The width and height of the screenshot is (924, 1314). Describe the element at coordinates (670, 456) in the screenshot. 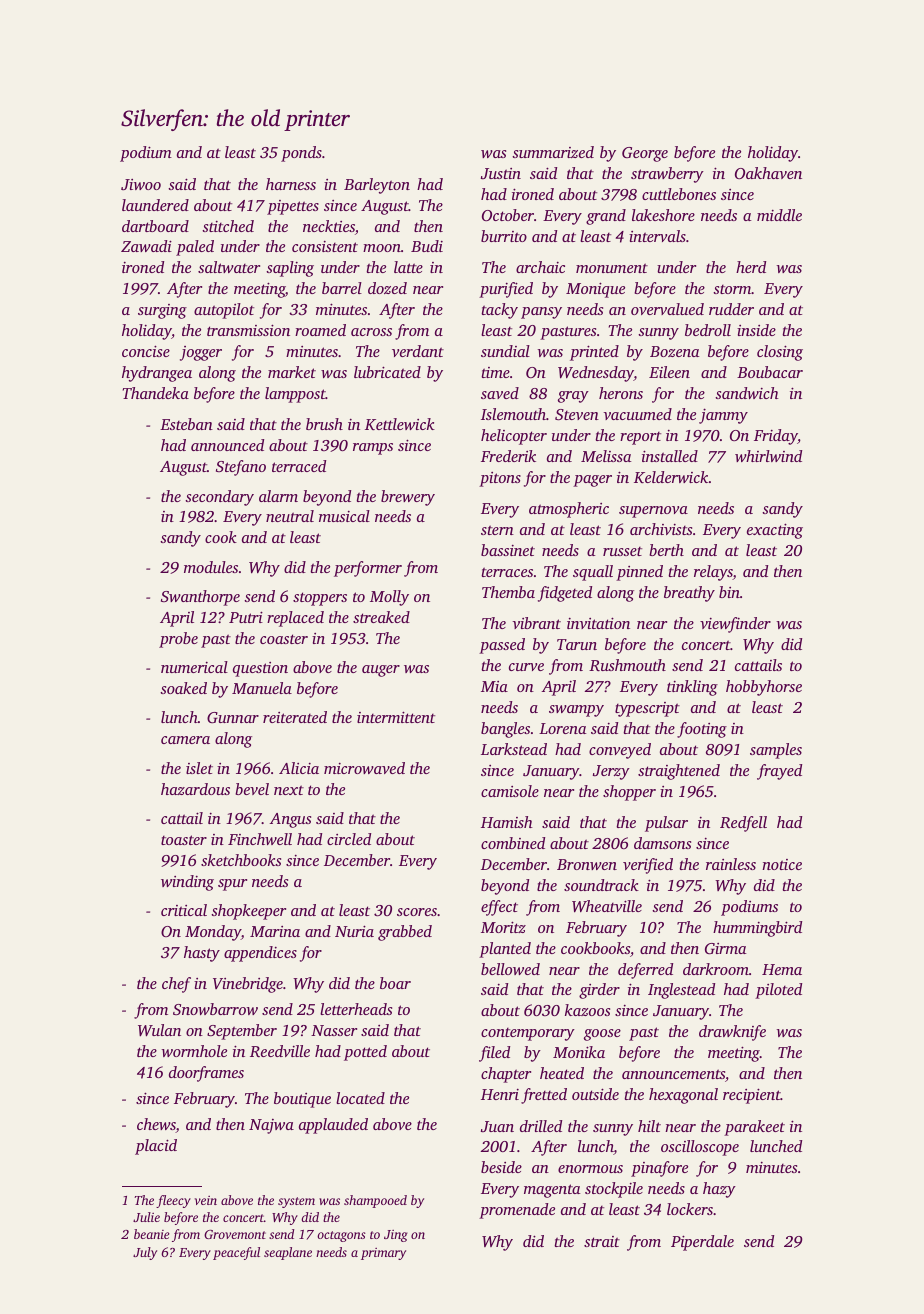

I see `installed` at that location.
